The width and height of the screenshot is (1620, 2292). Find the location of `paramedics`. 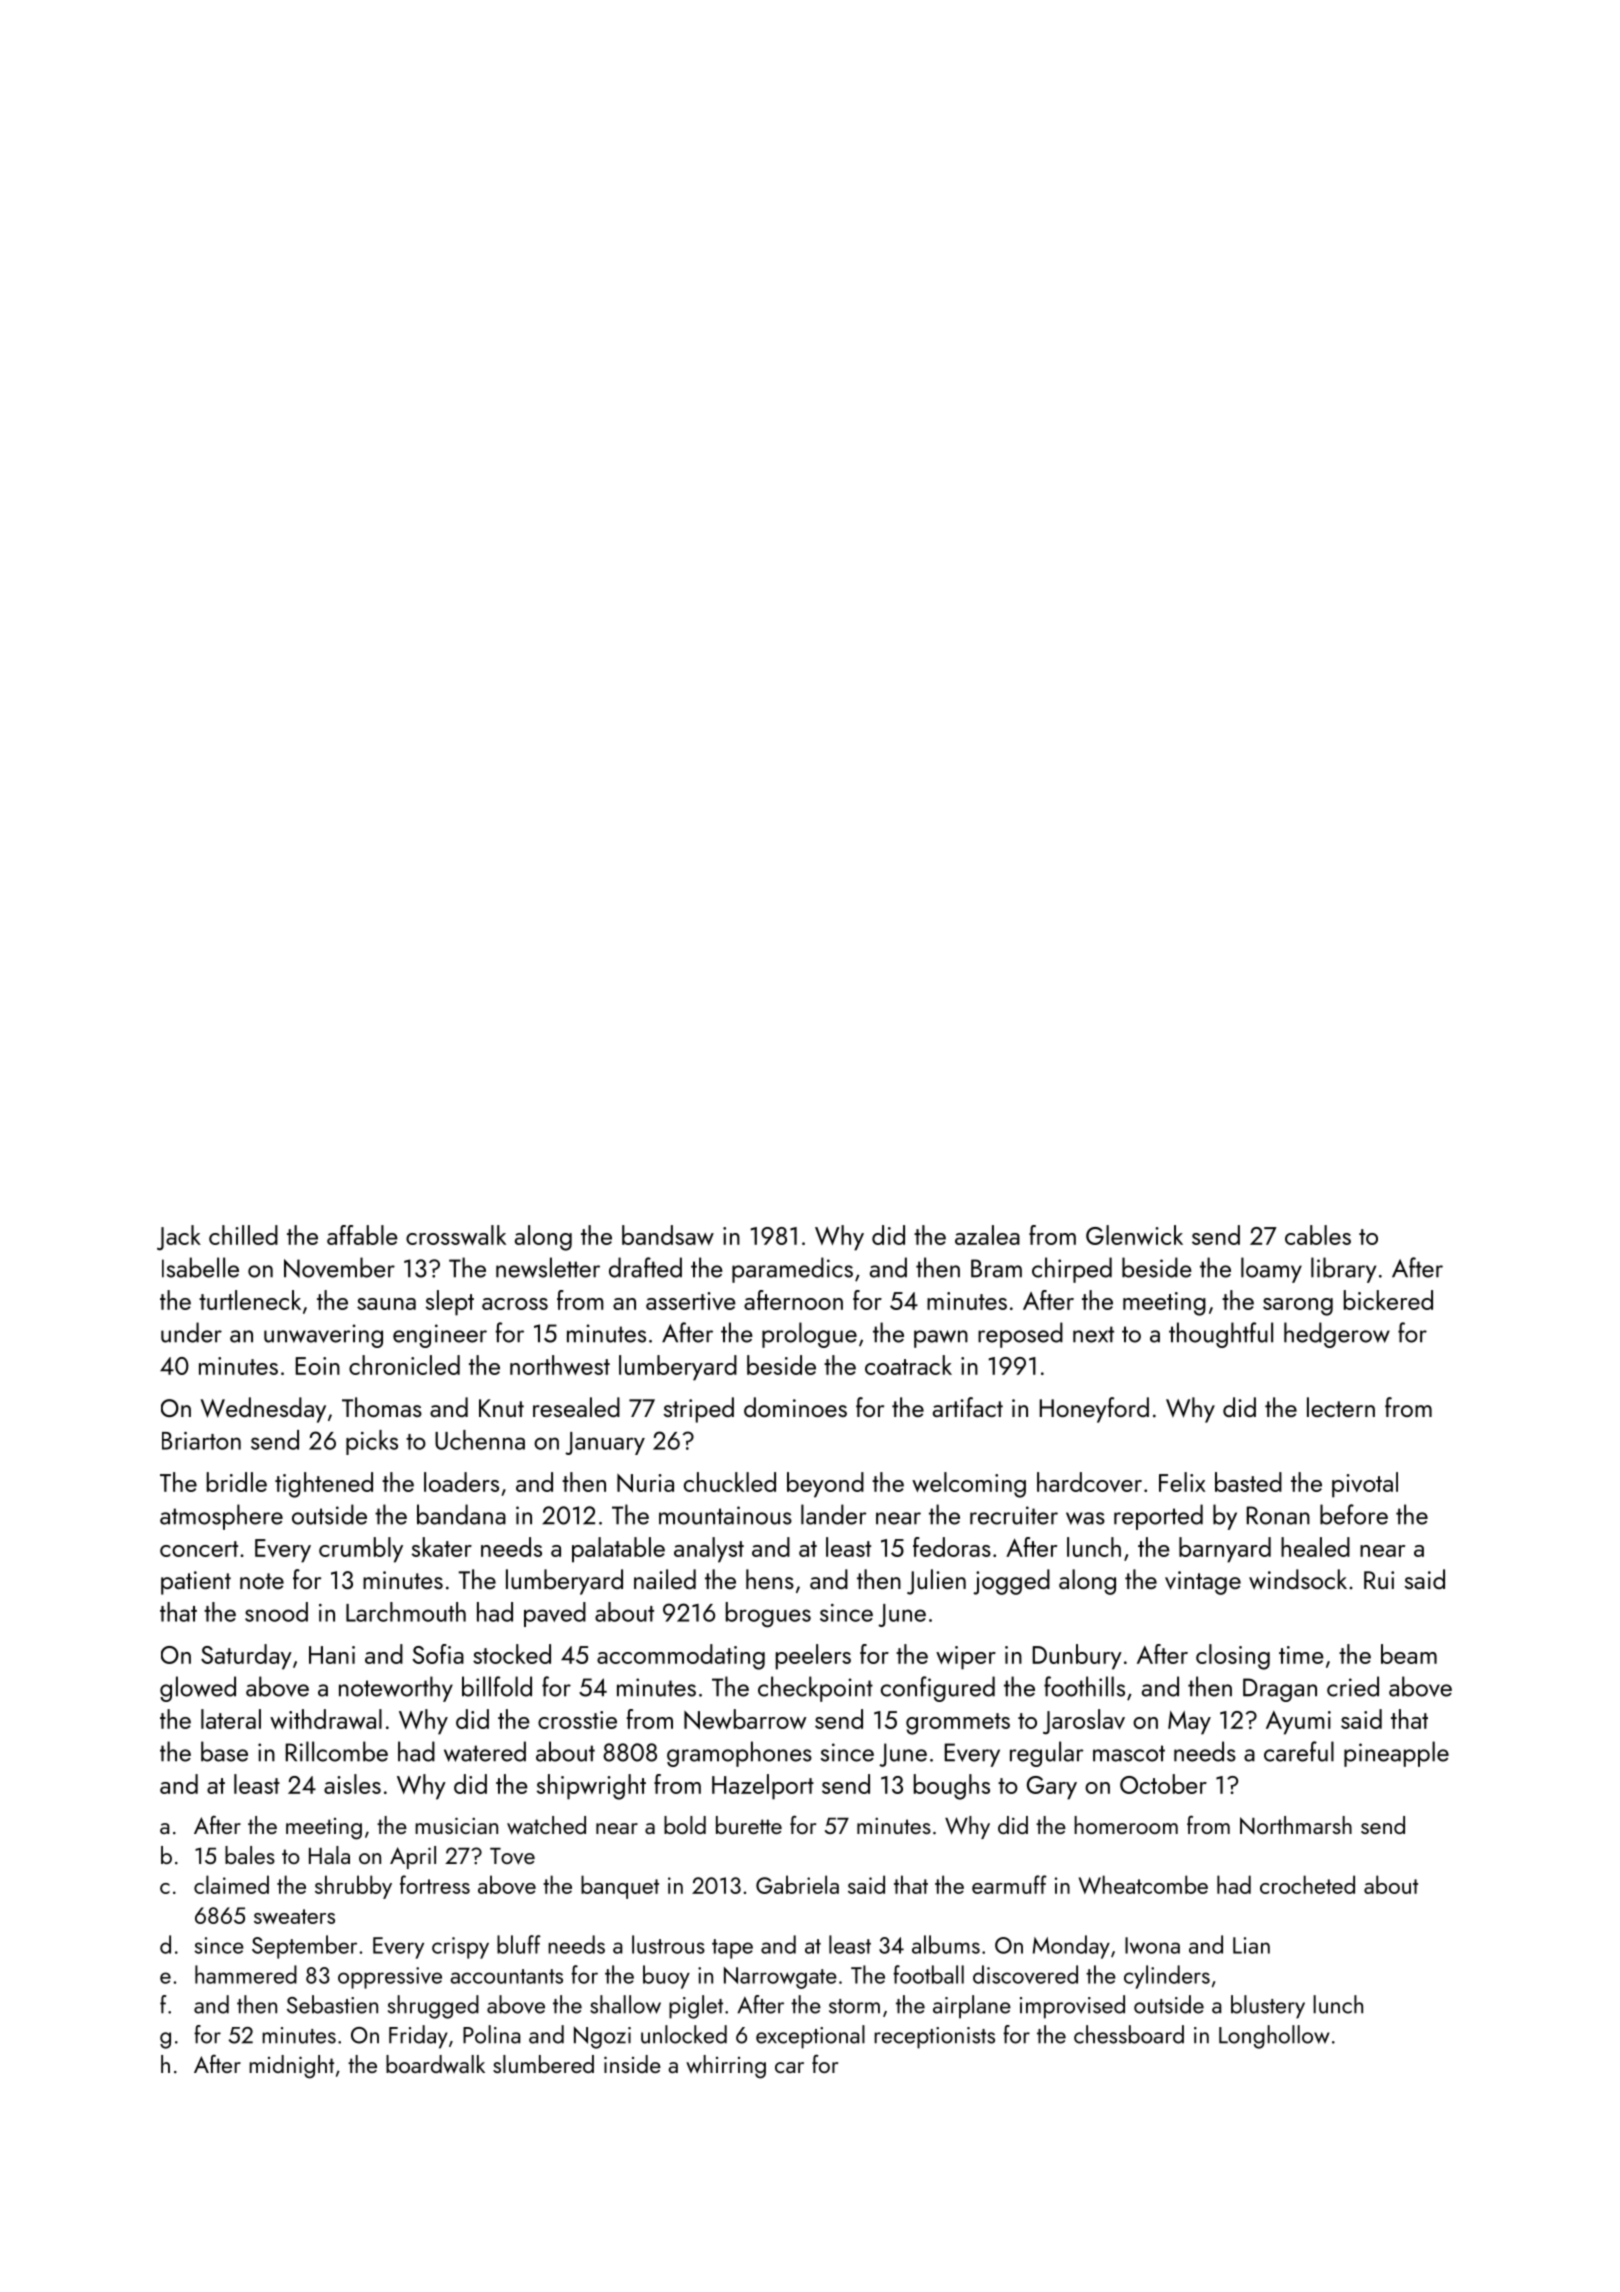

paramedics is located at coordinates (792, 1270).
